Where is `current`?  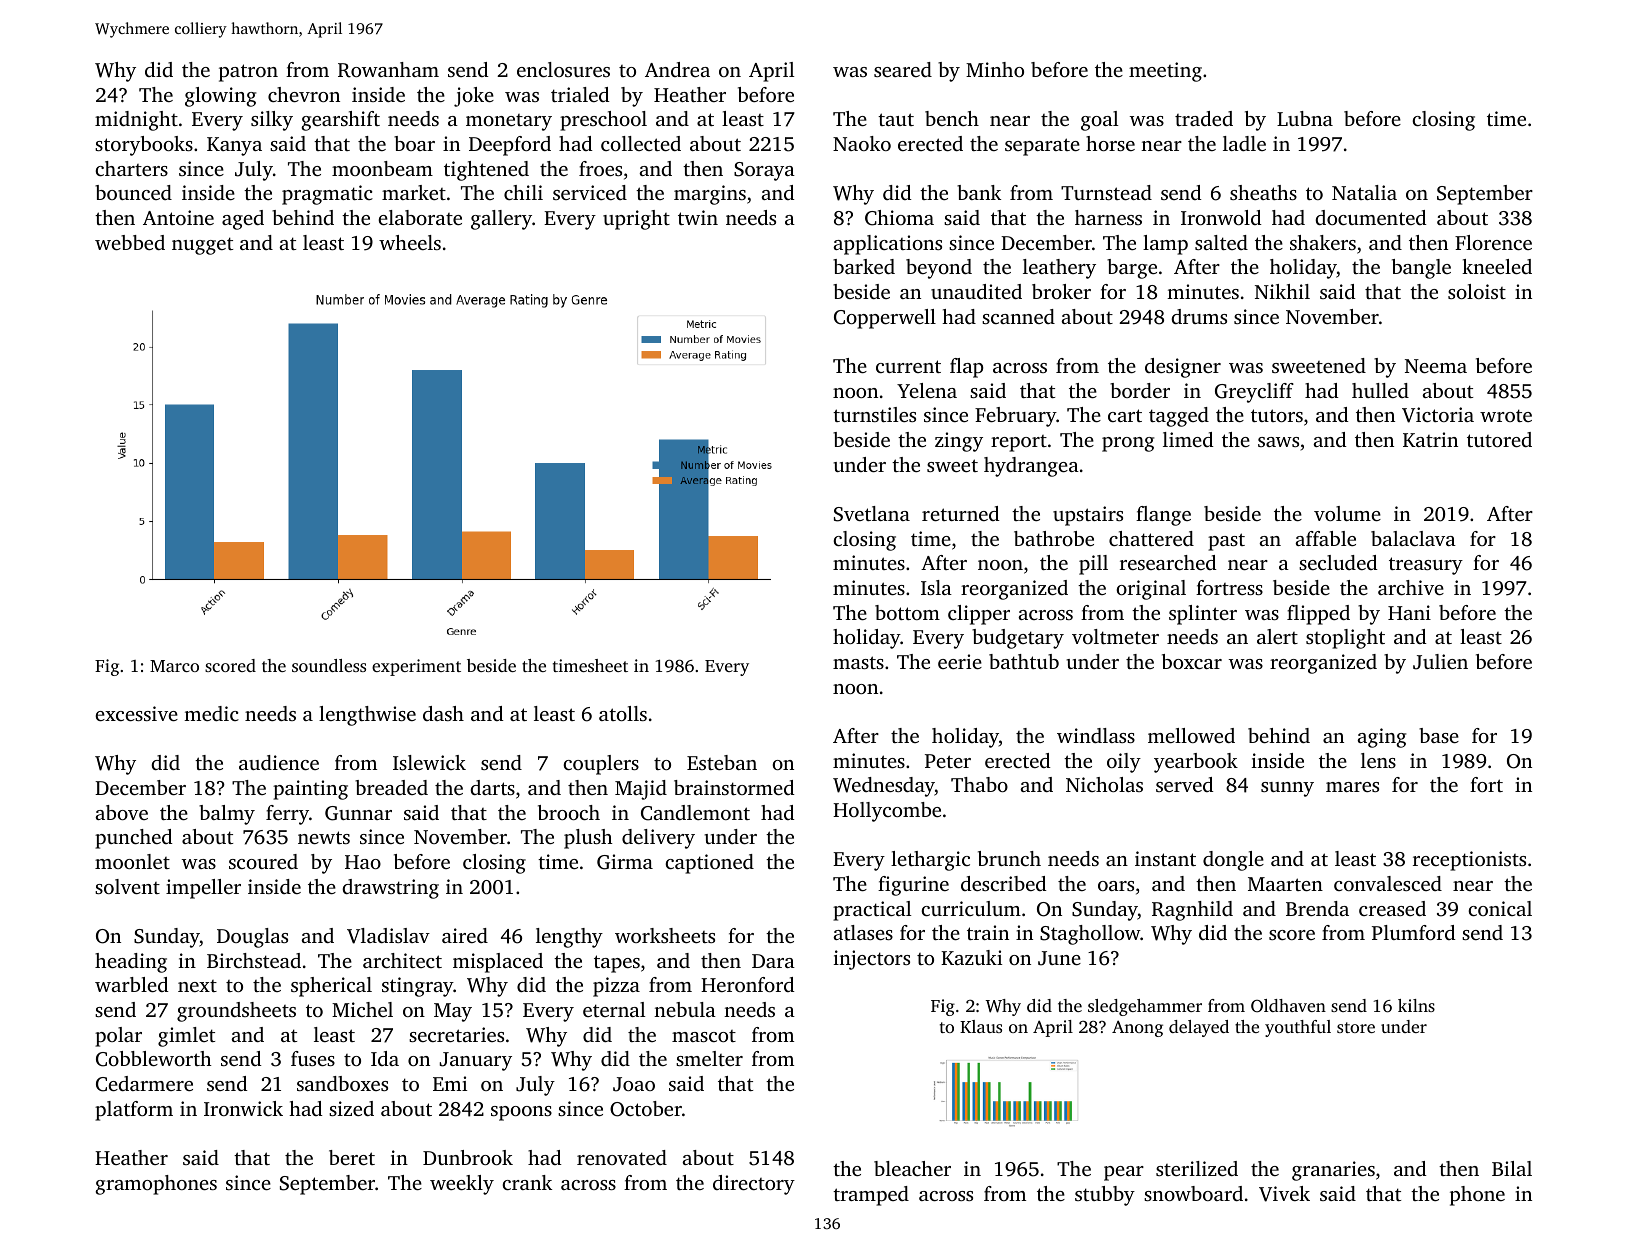
current is located at coordinates (908, 366).
